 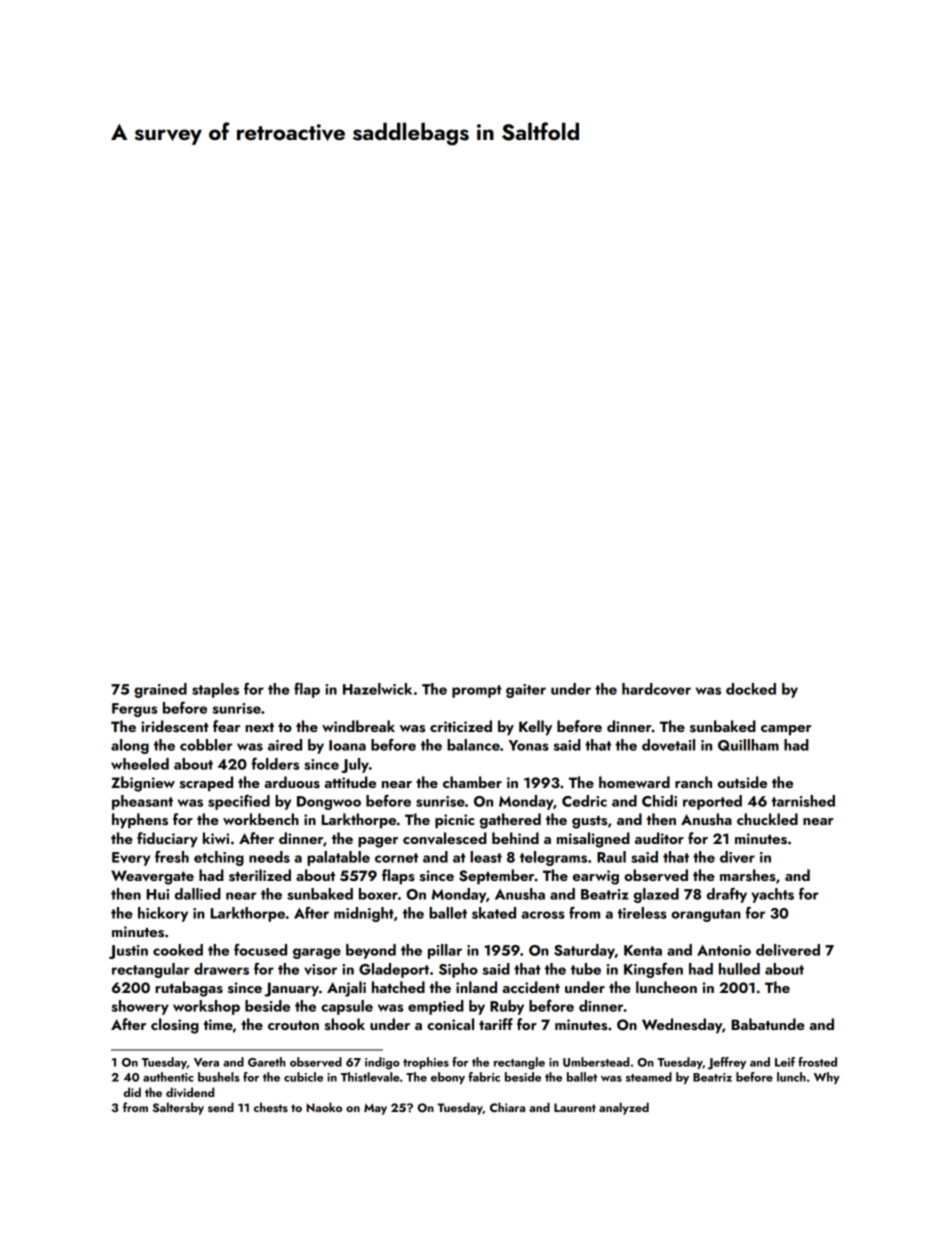 I want to click on along, so click(x=130, y=746).
